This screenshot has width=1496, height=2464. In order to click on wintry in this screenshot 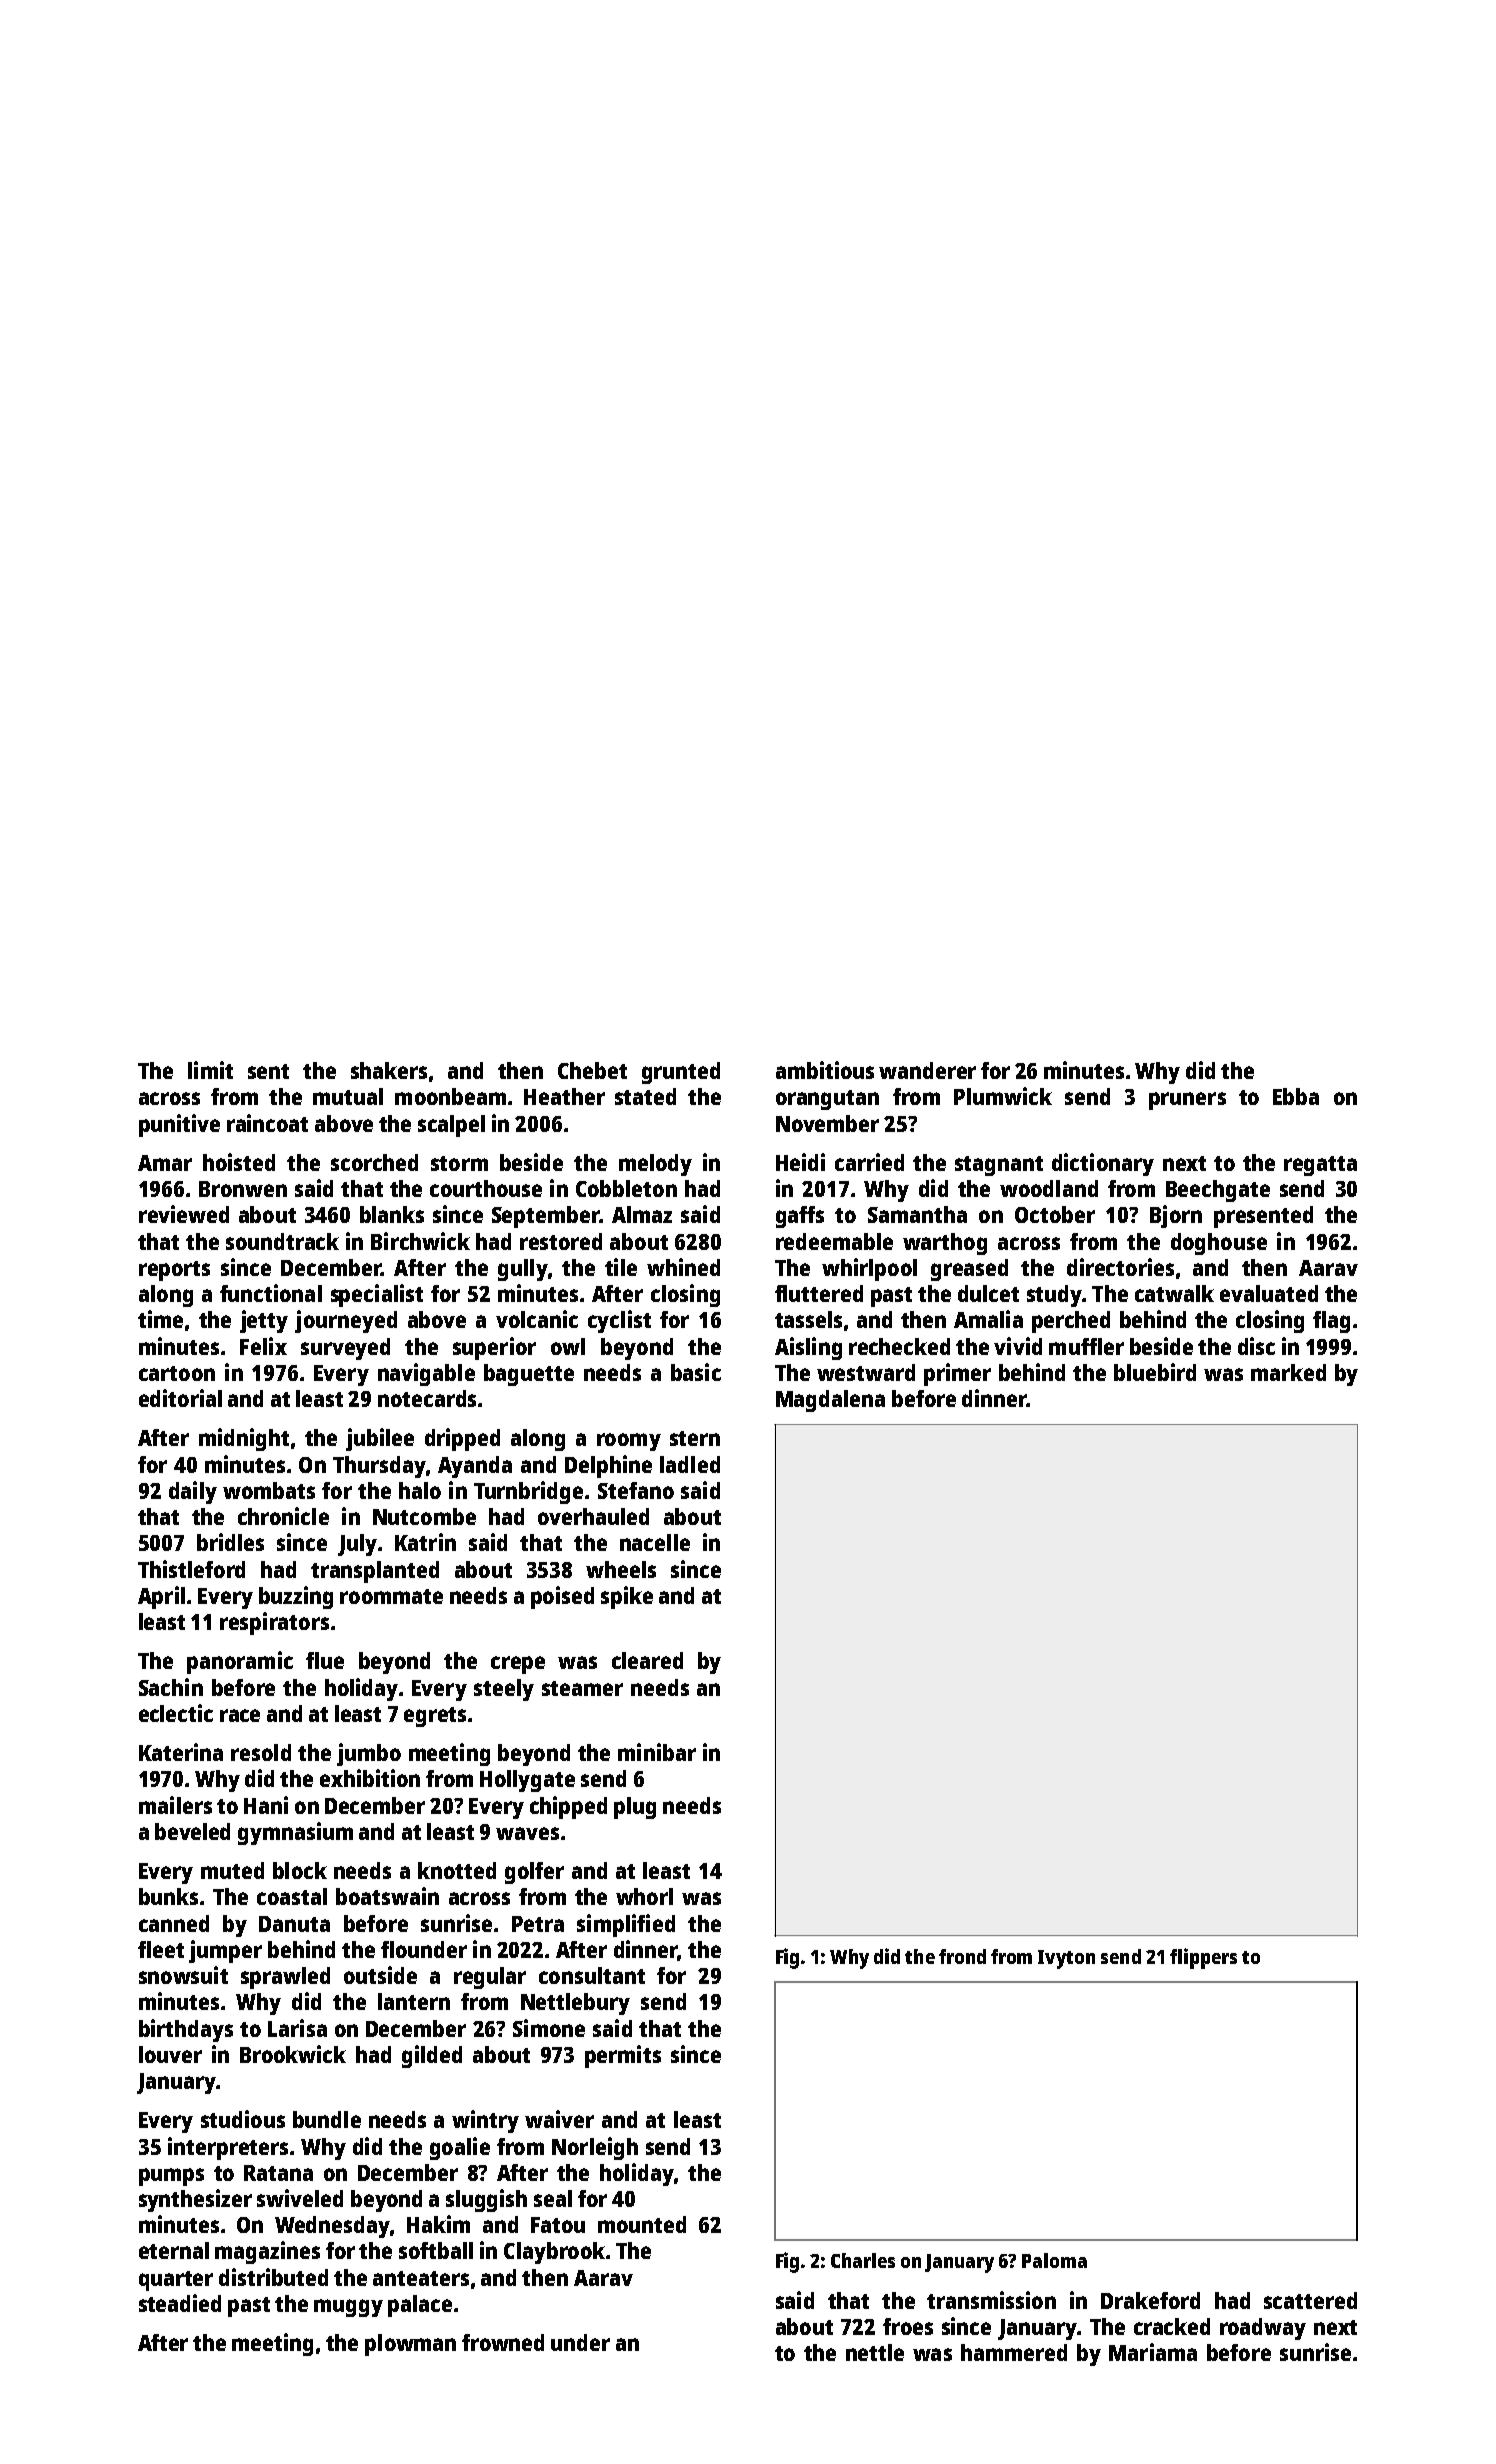, I will do `click(485, 2121)`.
